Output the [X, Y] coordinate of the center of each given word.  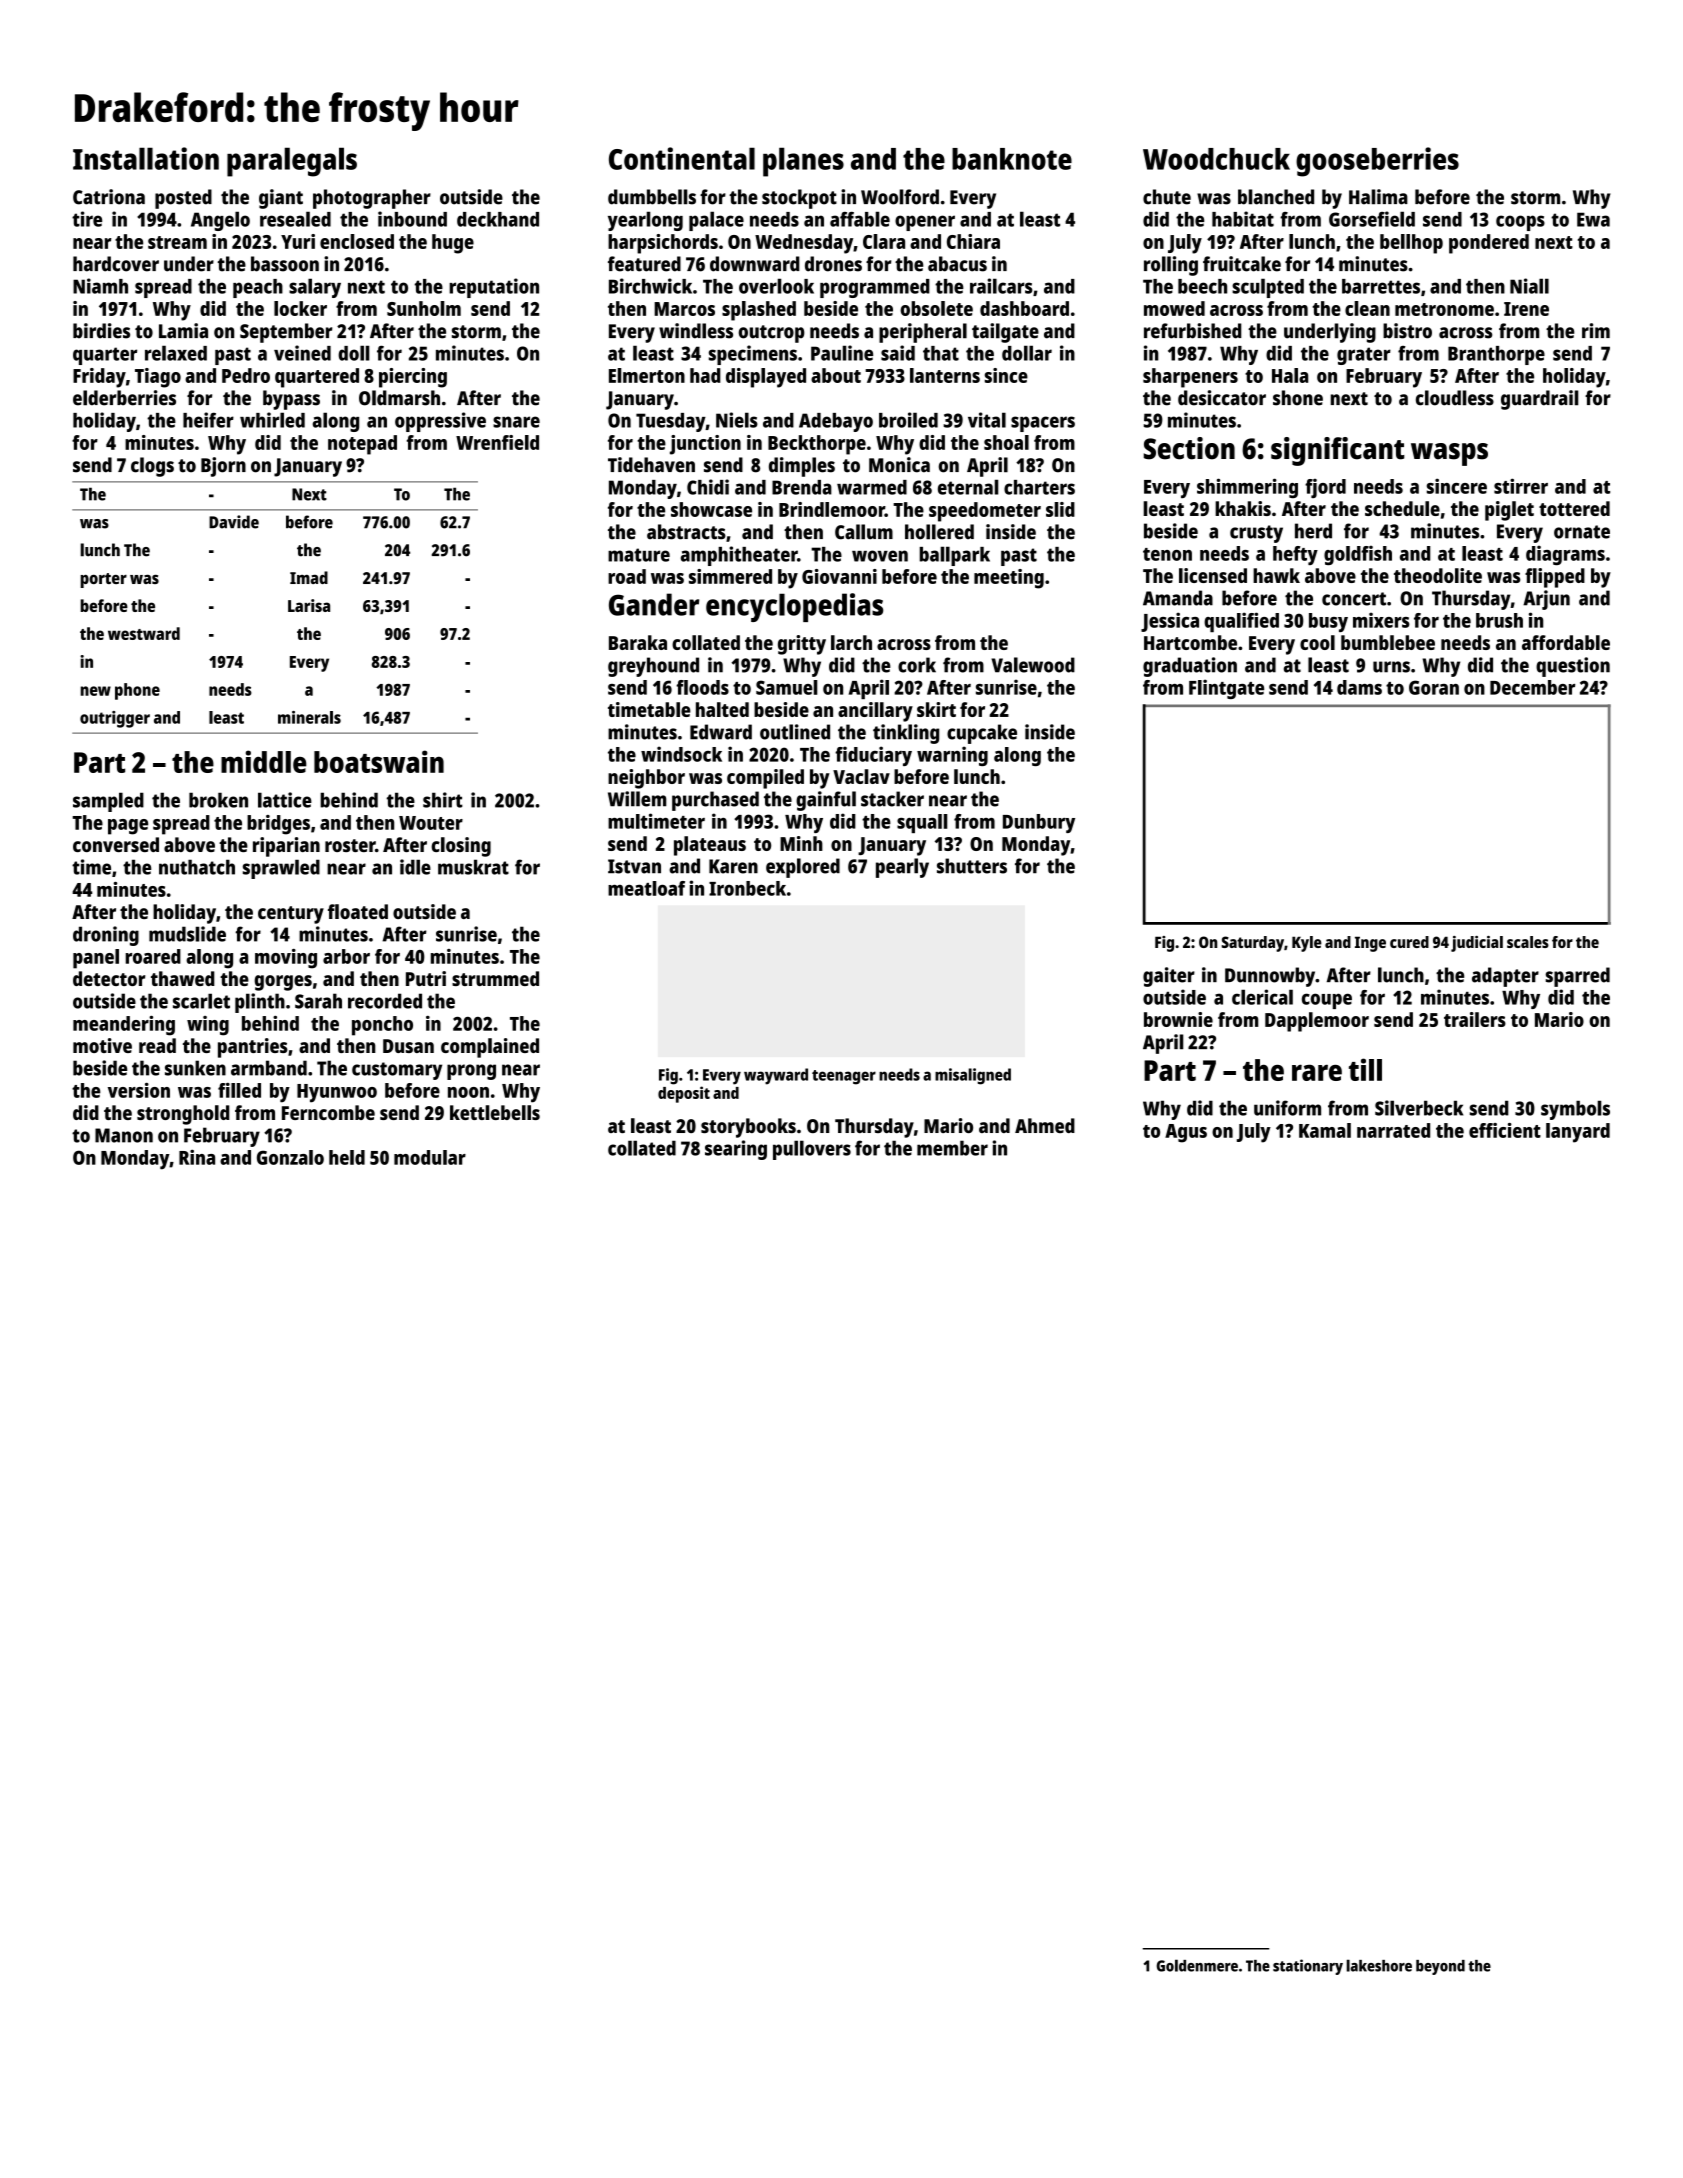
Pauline [842, 353]
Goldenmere [1197, 1965]
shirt [443, 800]
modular [430, 1157]
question [1573, 667]
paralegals [292, 162]
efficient [1505, 1130]
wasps [1449, 454]
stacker [892, 799]
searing [736, 1150]
